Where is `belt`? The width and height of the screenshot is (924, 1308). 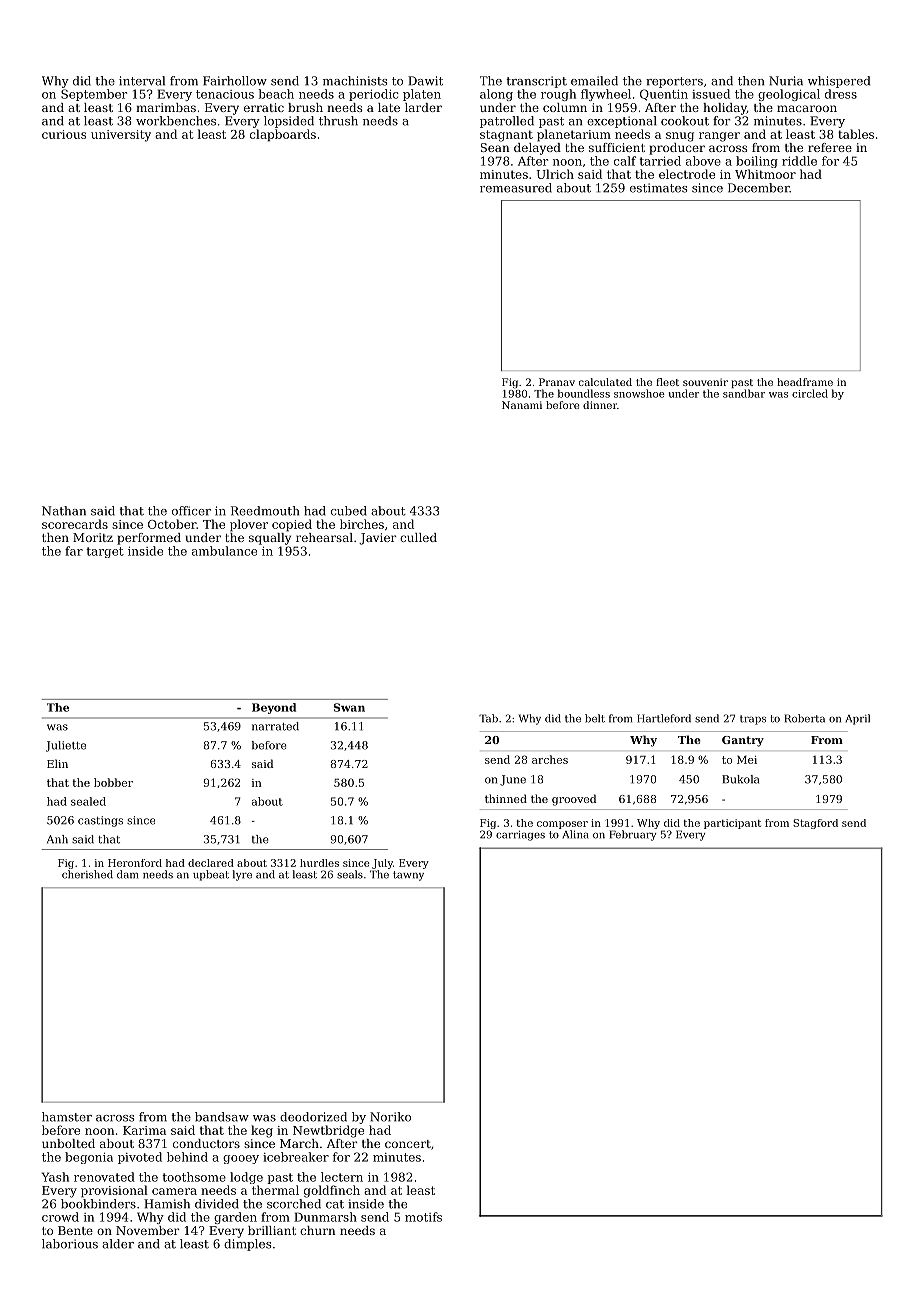 belt is located at coordinates (595, 718).
